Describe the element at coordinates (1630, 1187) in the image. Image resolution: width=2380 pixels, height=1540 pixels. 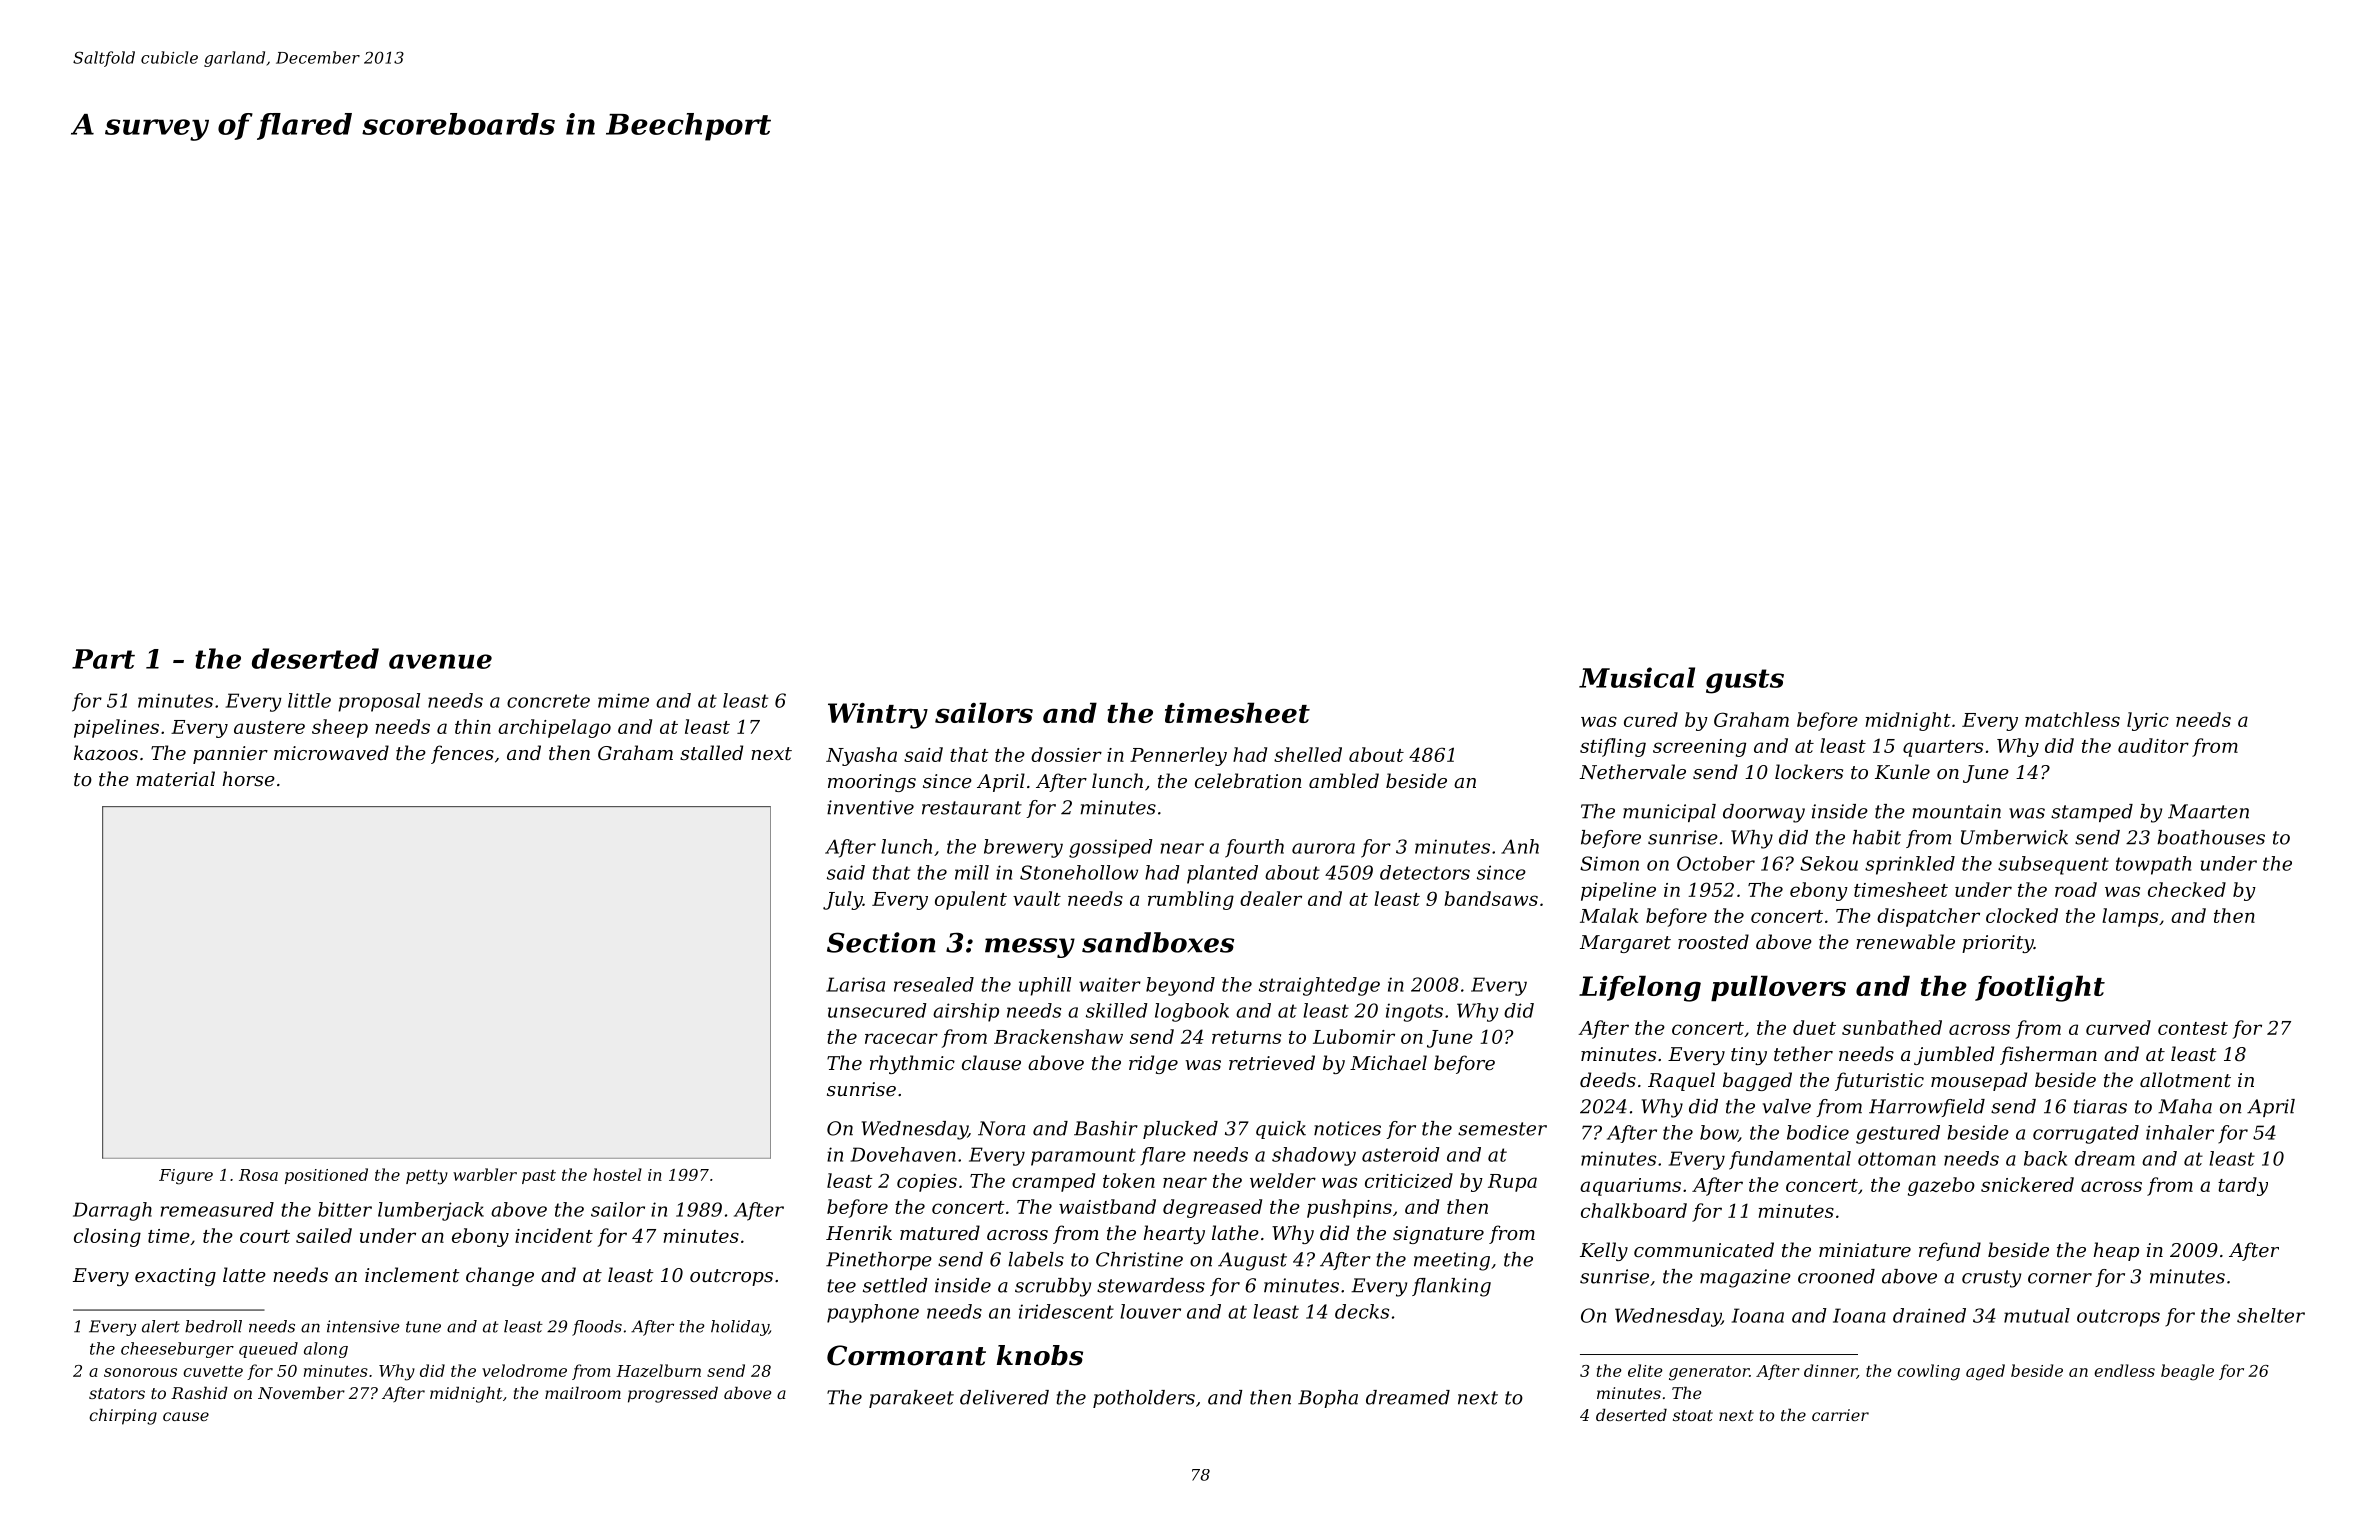
I see `aquariums` at that location.
